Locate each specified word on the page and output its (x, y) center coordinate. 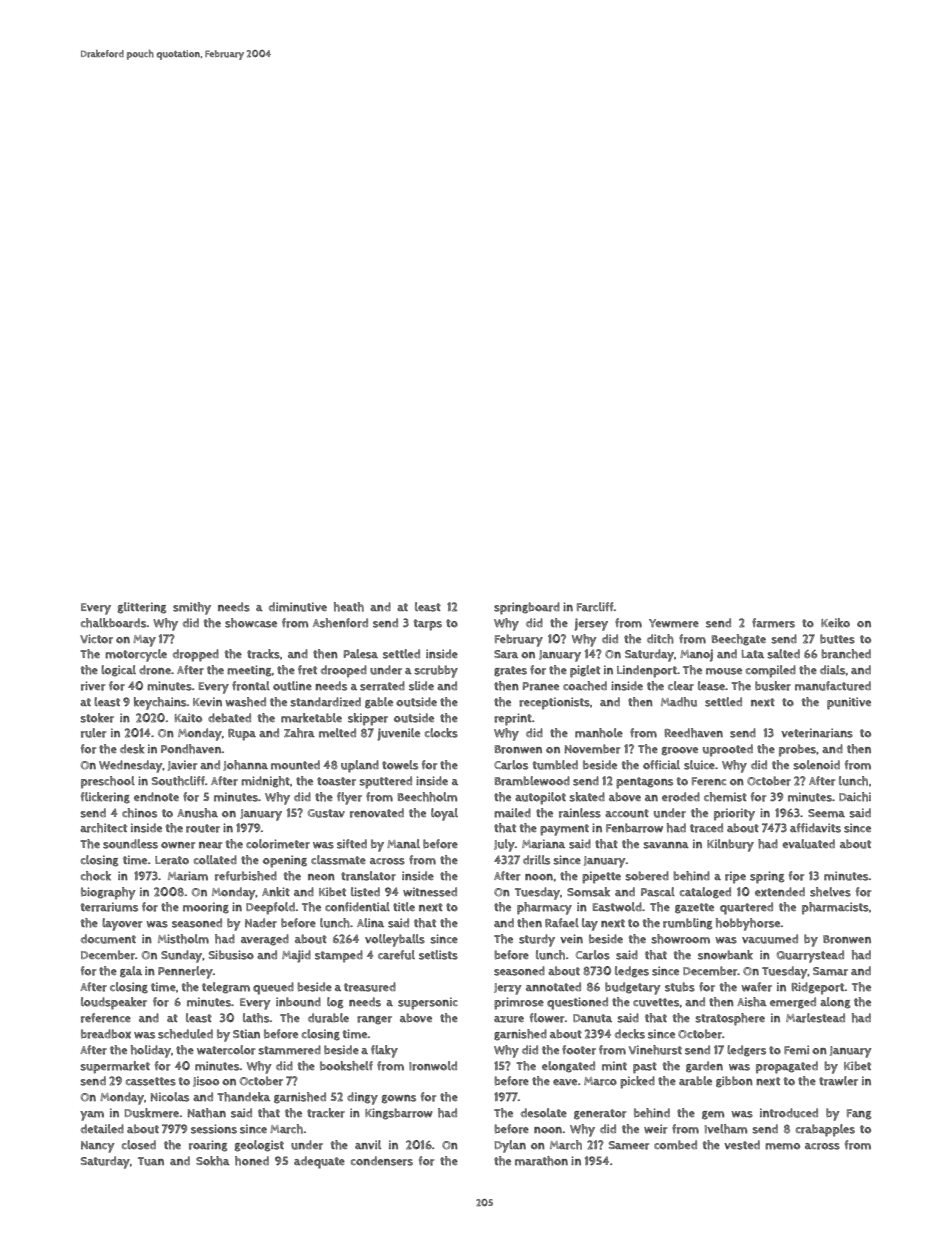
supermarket (115, 1067)
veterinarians (817, 733)
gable (379, 703)
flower (547, 1018)
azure (509, 1019)
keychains (160, 703)
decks (630, 1034)
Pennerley (185, 972)
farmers (773, 623)
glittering (141, 608)
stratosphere (730, 1019)
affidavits (815, 828)
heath (349, 607)
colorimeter (278, 844)
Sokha (213, 1161)
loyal (444, 814)
